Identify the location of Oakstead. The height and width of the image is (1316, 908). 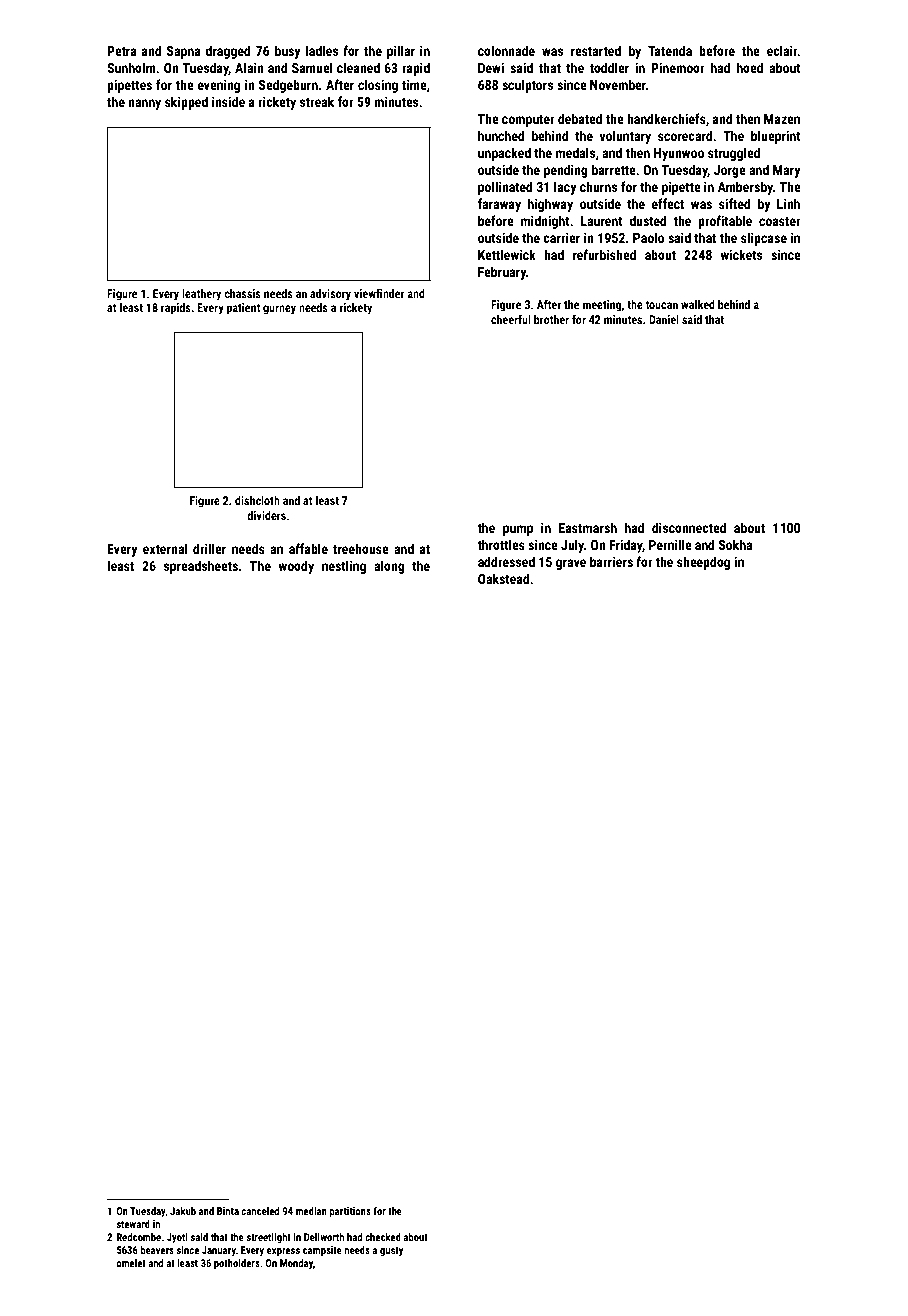
(504, 578).
